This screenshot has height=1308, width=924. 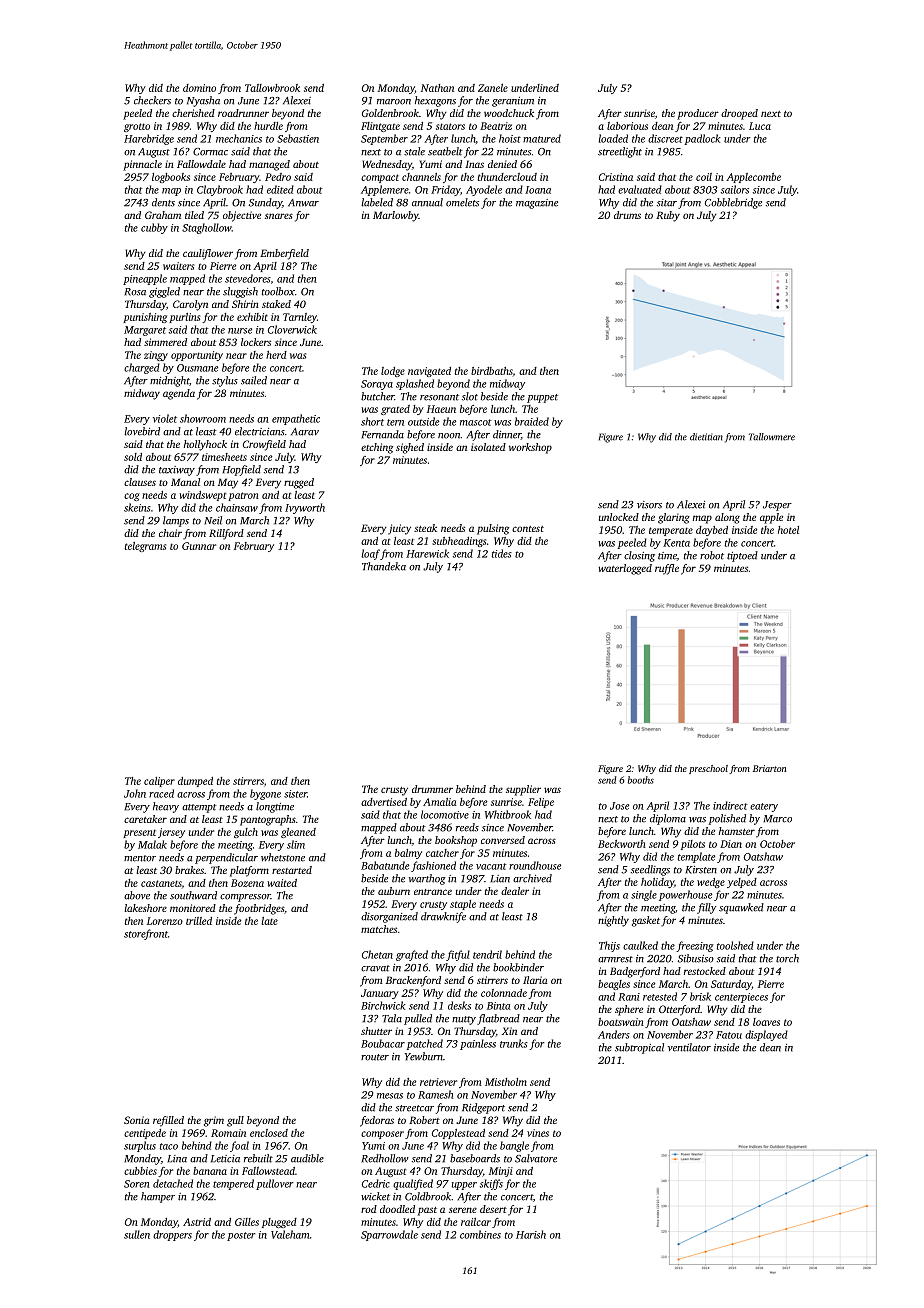 I want to click on chair, so click(x=170, y=533).
